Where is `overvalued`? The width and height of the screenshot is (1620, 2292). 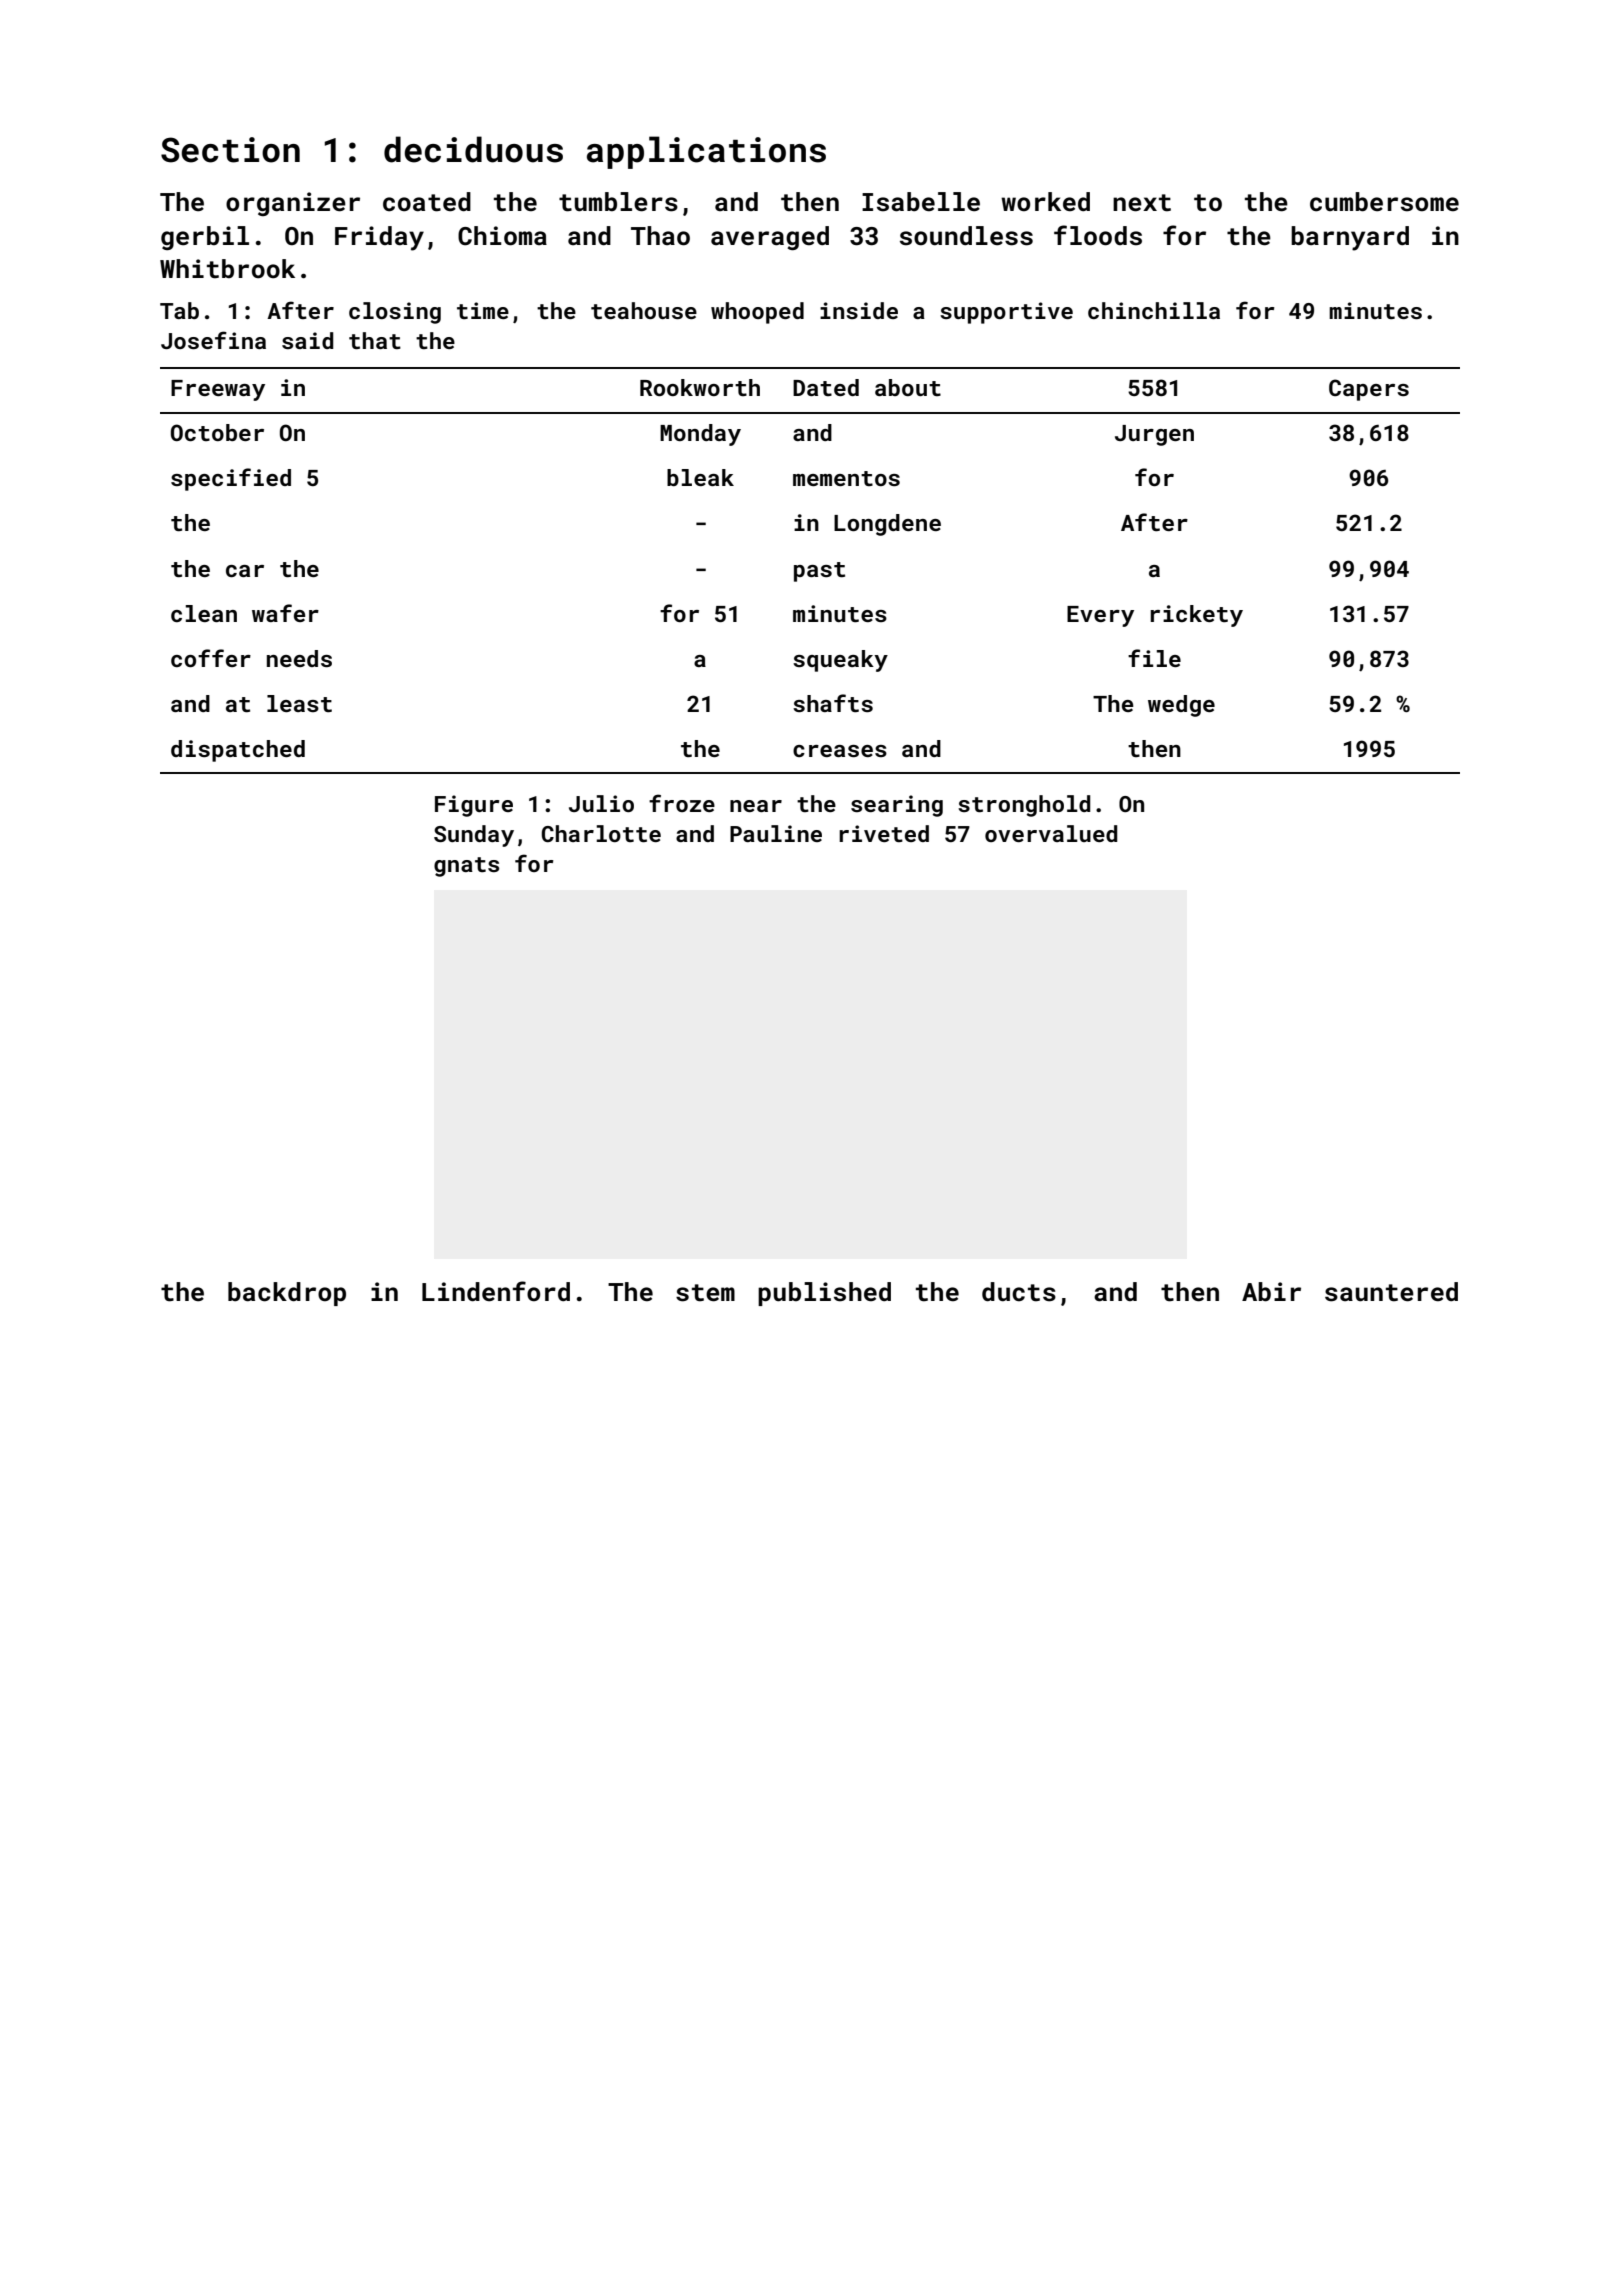
overvalued is located at coordinates (1051, 833).
